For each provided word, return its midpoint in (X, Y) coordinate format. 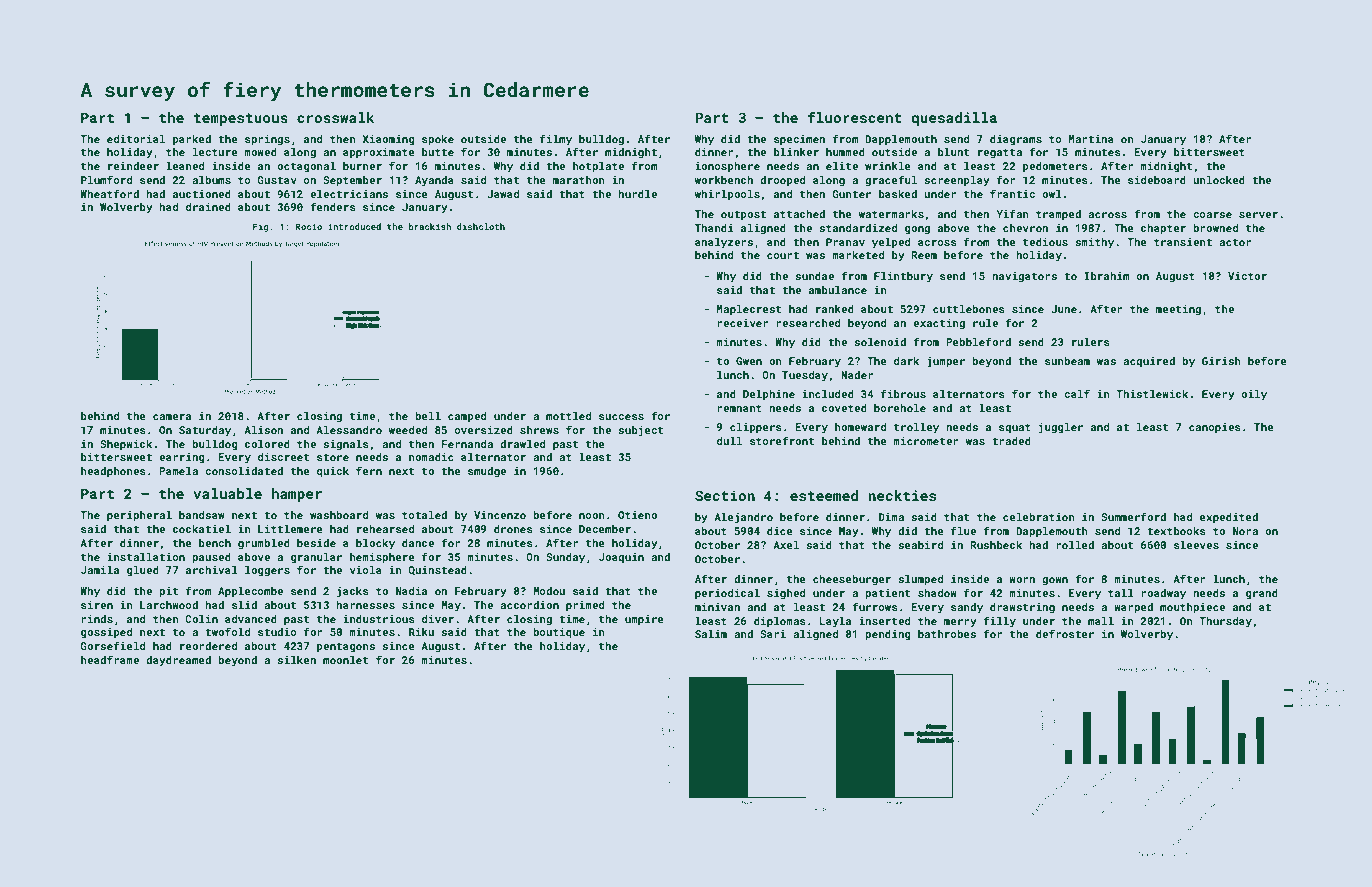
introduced (354, 226)
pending (888, 635)
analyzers (724, 243)
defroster (1065, 633)
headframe (110, 659)
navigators (1024, 277)
